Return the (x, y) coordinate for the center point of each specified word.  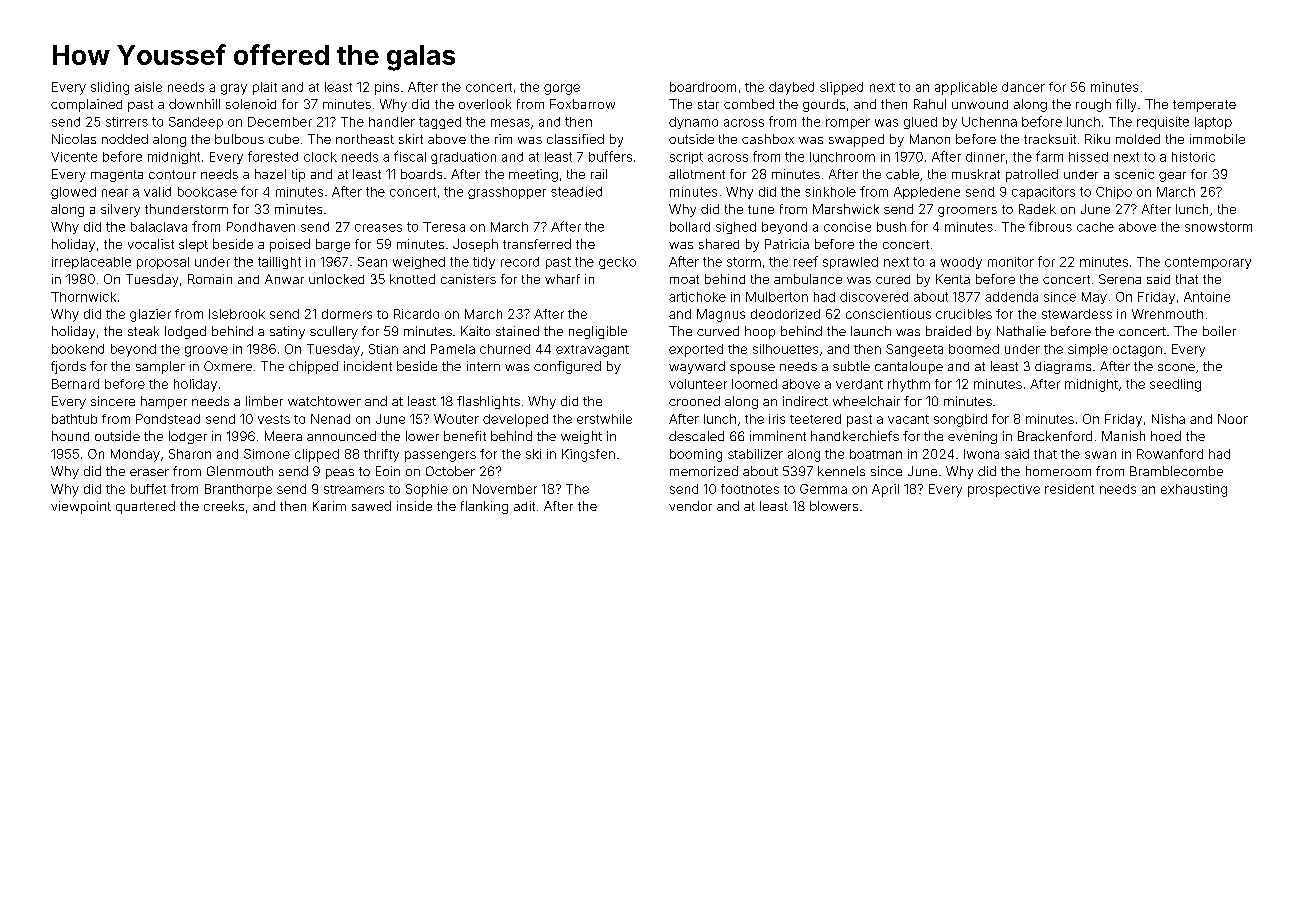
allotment (697, 174)
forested (273, 156)
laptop (1213, 123)
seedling (1175, 385)
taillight (279, 263)
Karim (329, 506)
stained (517, 331)
